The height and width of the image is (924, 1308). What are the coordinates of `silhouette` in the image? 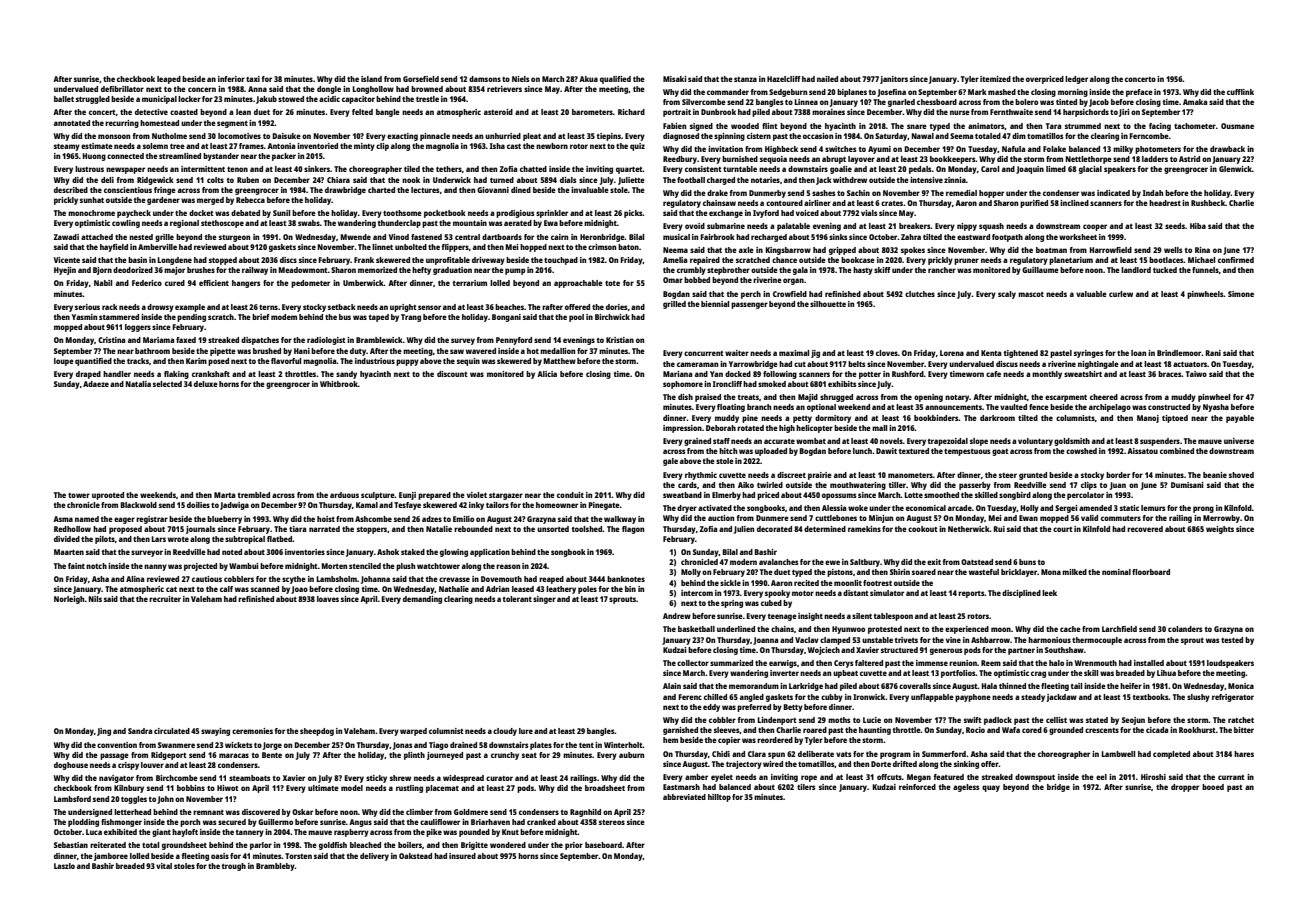 It's located at (828, 304).
